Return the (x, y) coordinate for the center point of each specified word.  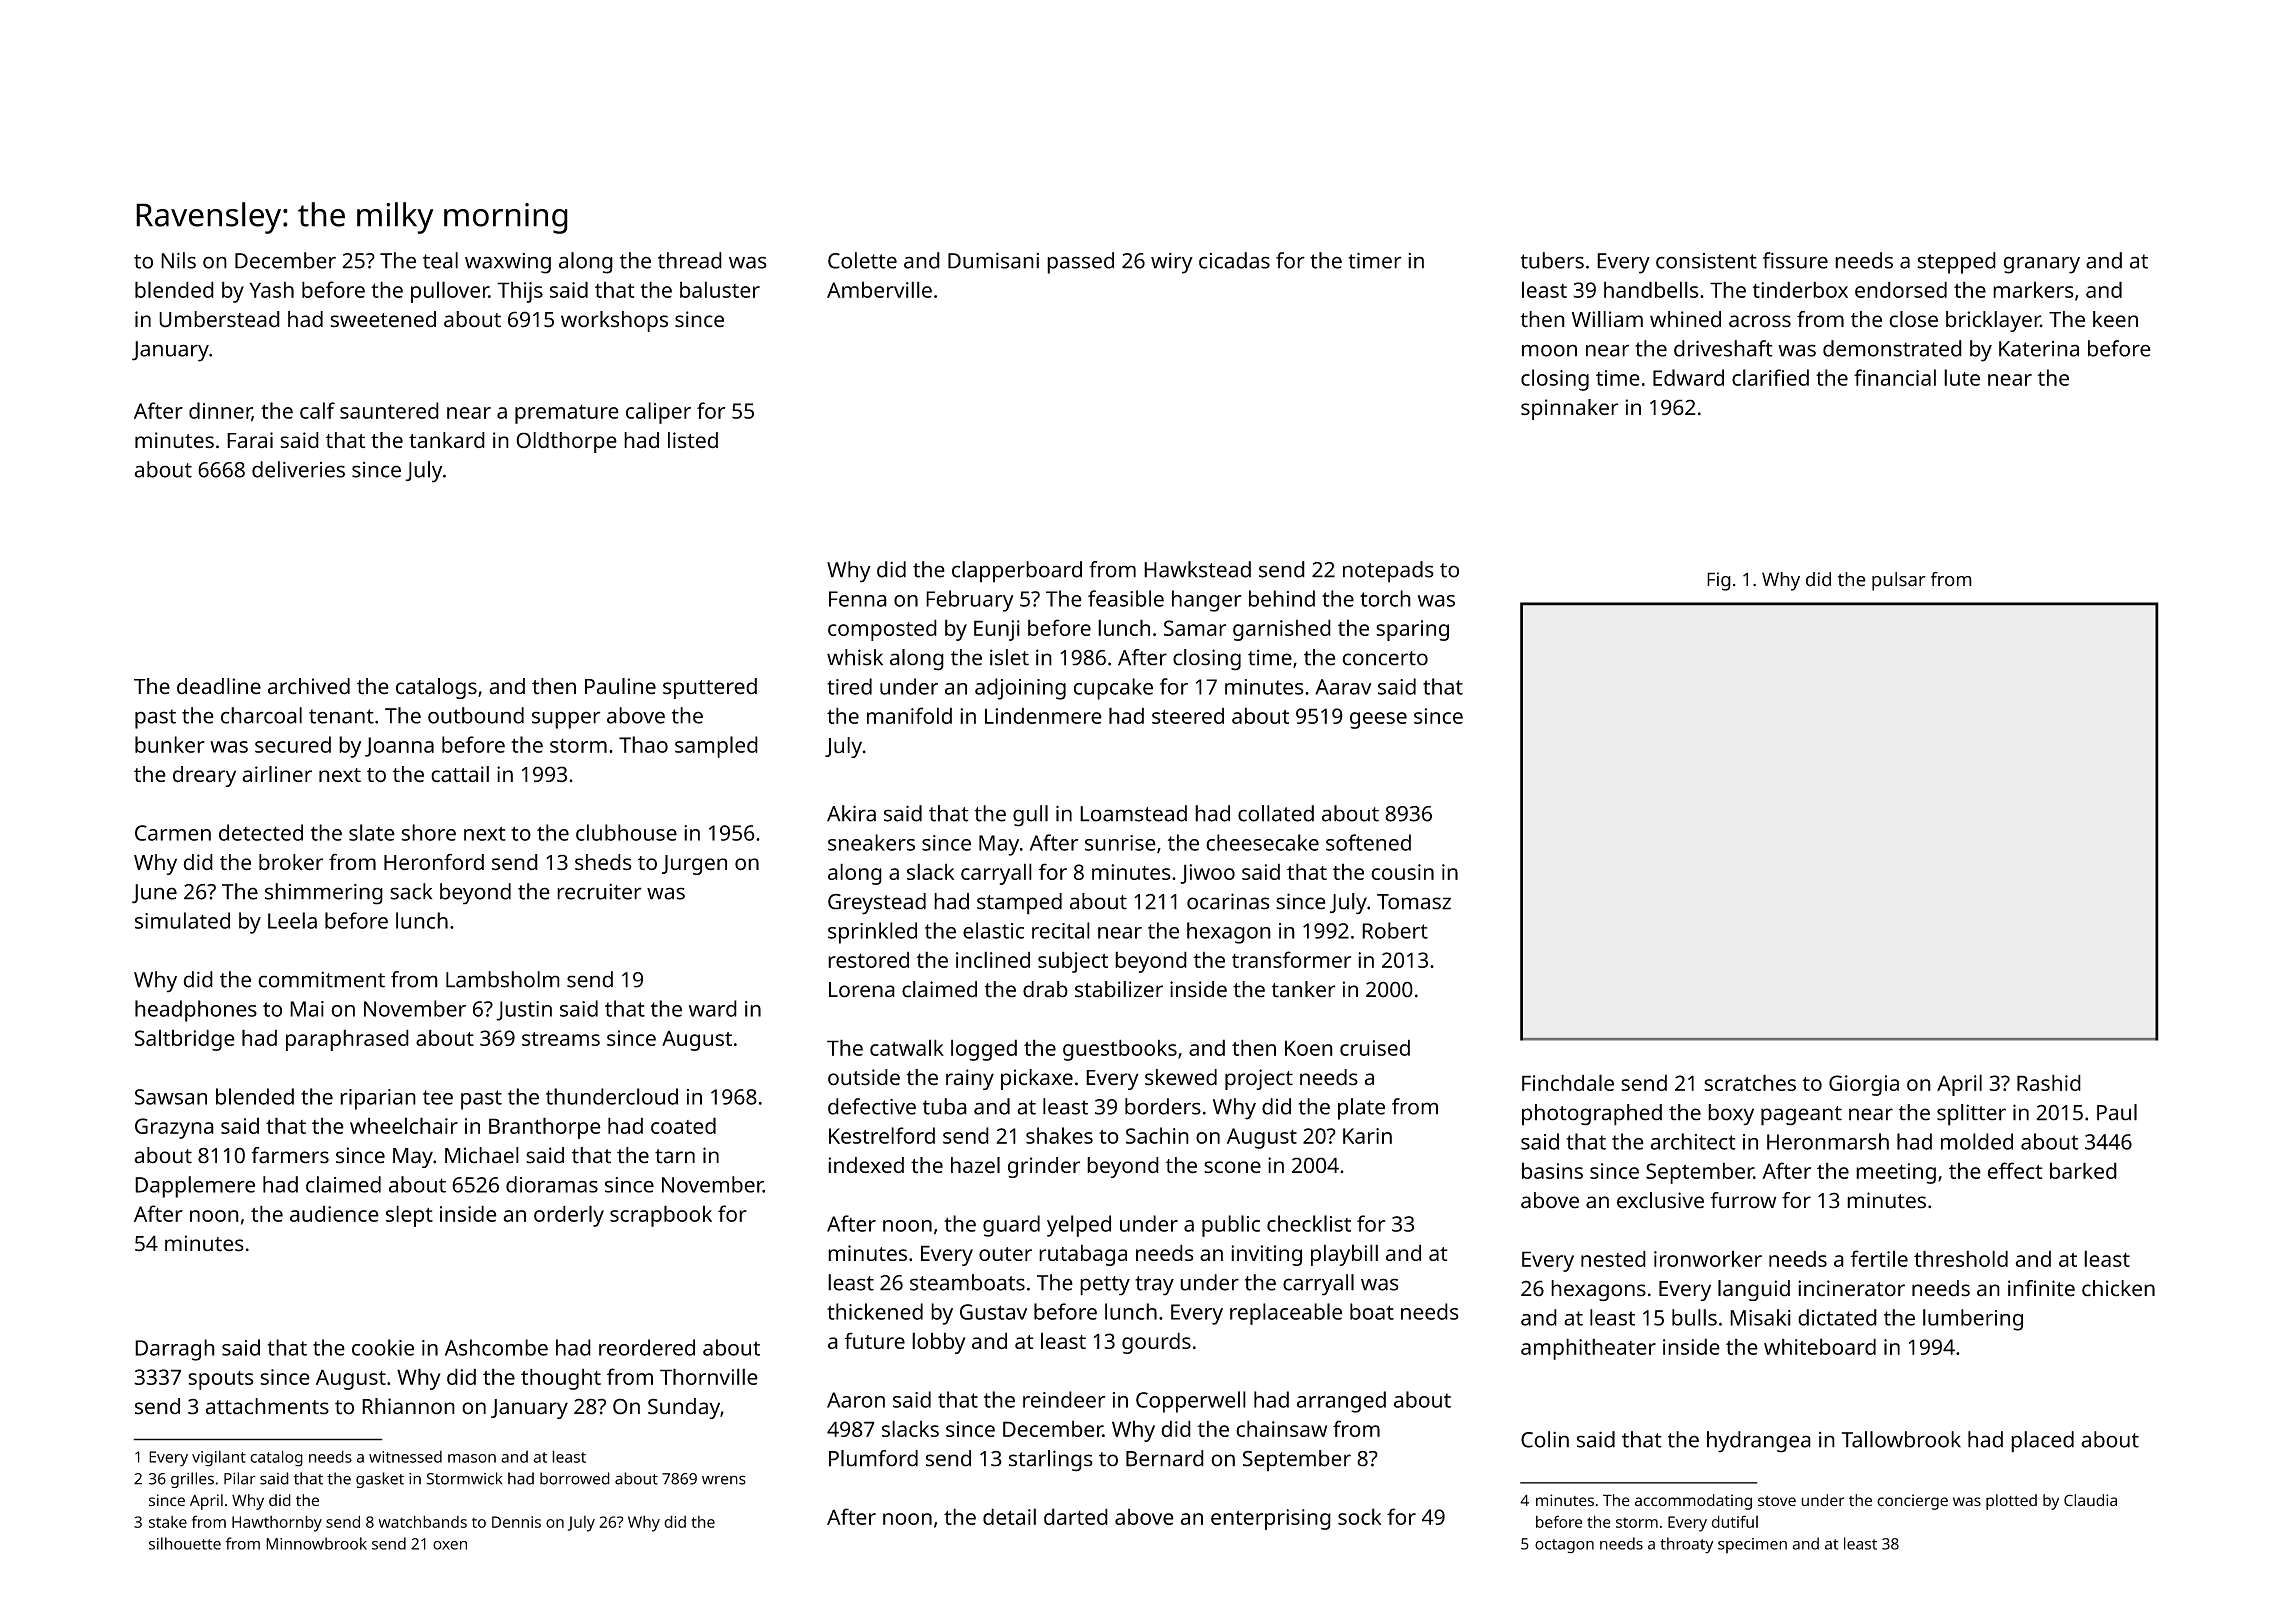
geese (1378, 720)
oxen (450, 1545)
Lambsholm (503, 979)
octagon (1564, 1546)
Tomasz (1414, 902)
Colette (862, 260)
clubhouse (626, 832)
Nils (178, 260)
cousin (1402, 872)
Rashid (2049, 1082)
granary (2041, 265)
